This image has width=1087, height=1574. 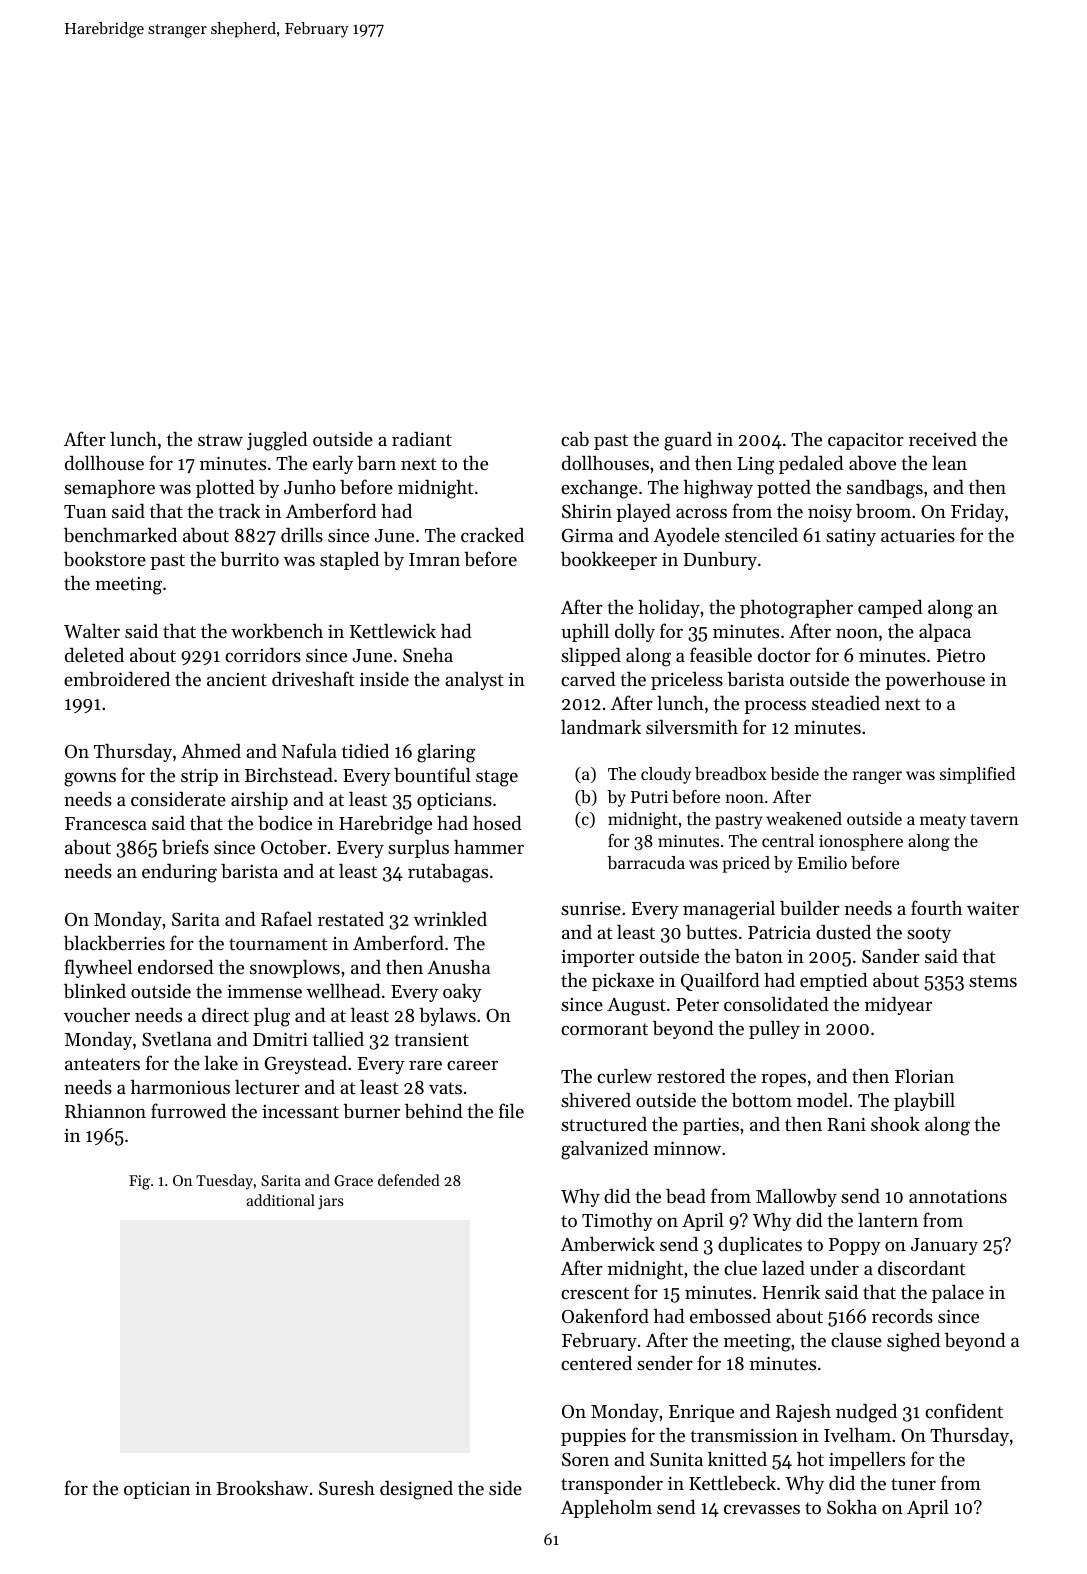 I want to click on Sokha, so click(x=852, y=1507).
